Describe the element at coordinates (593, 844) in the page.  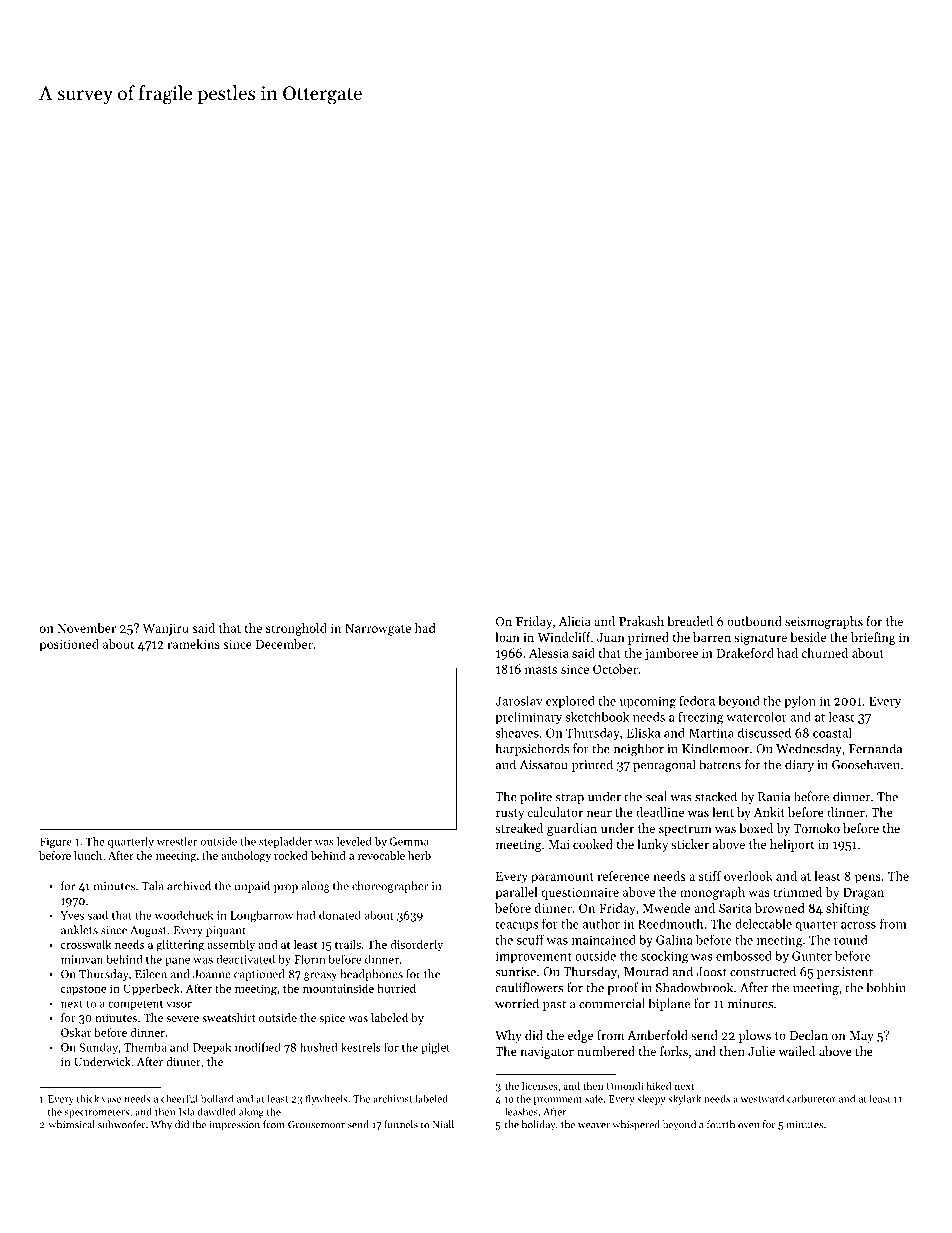
I see `cooked` at that location.
